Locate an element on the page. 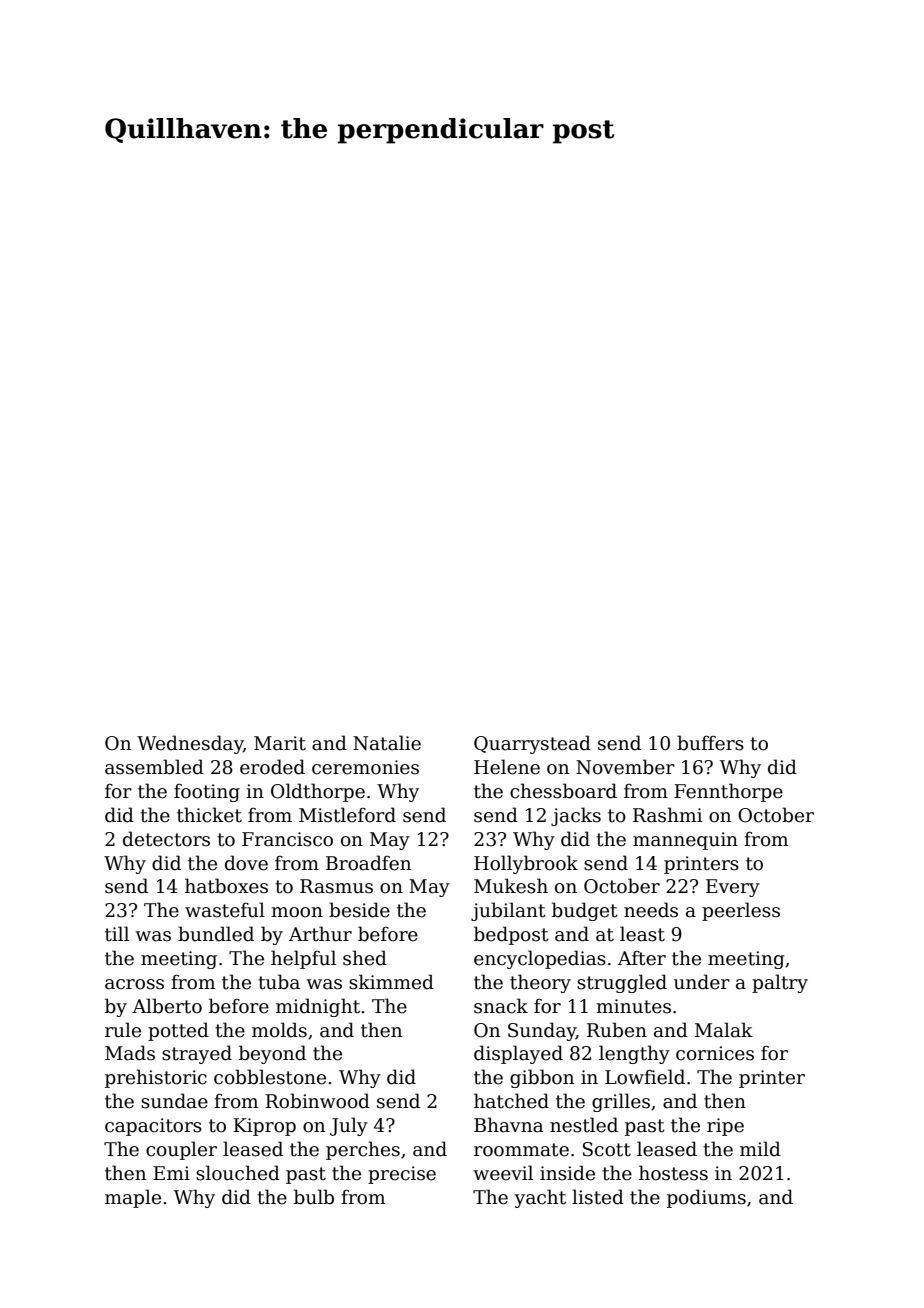  buffers is located at coordinates (710, 743).
